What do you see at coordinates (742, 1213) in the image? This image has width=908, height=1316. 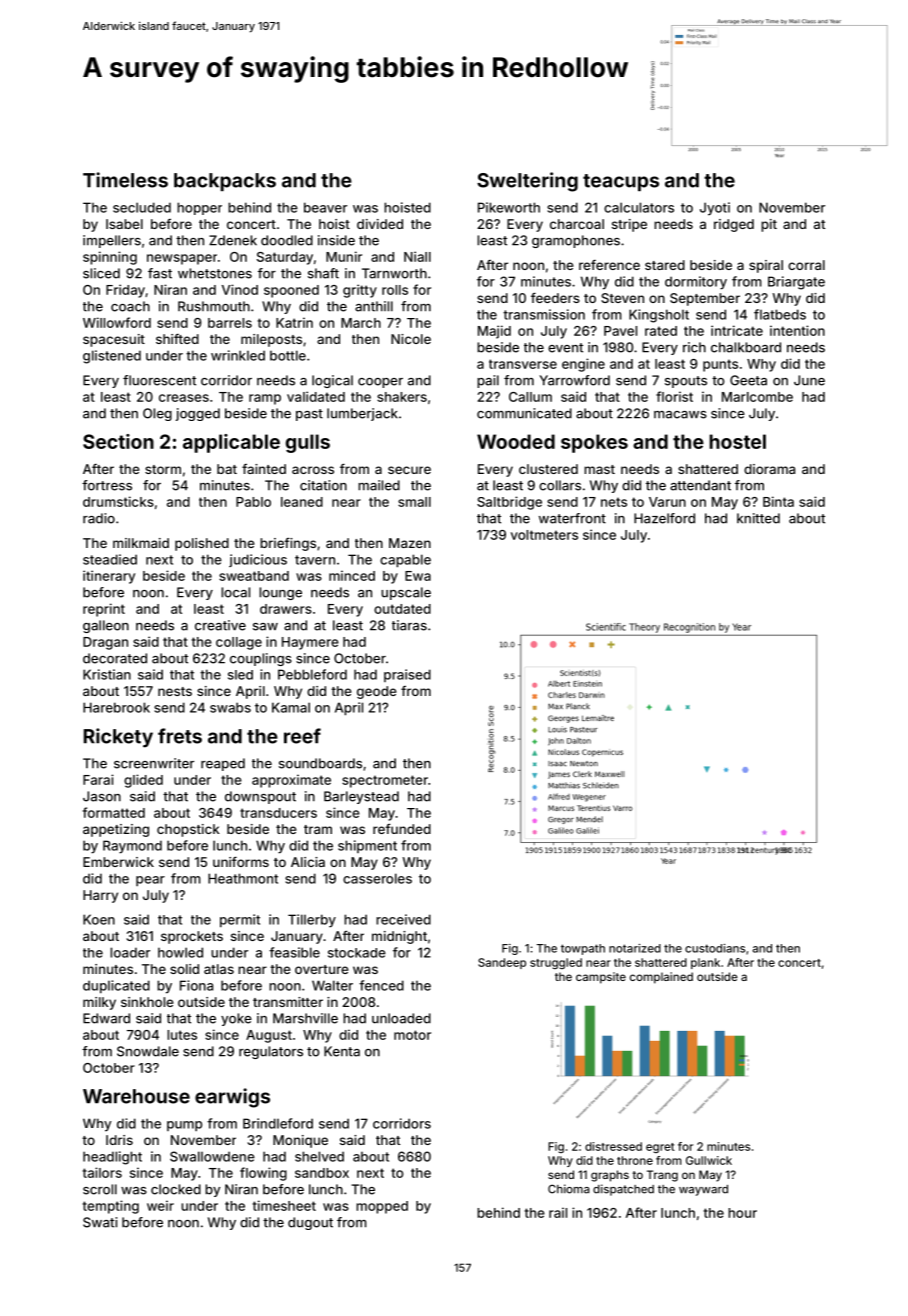 I see `hour` at bounding box center [742, 1213].
